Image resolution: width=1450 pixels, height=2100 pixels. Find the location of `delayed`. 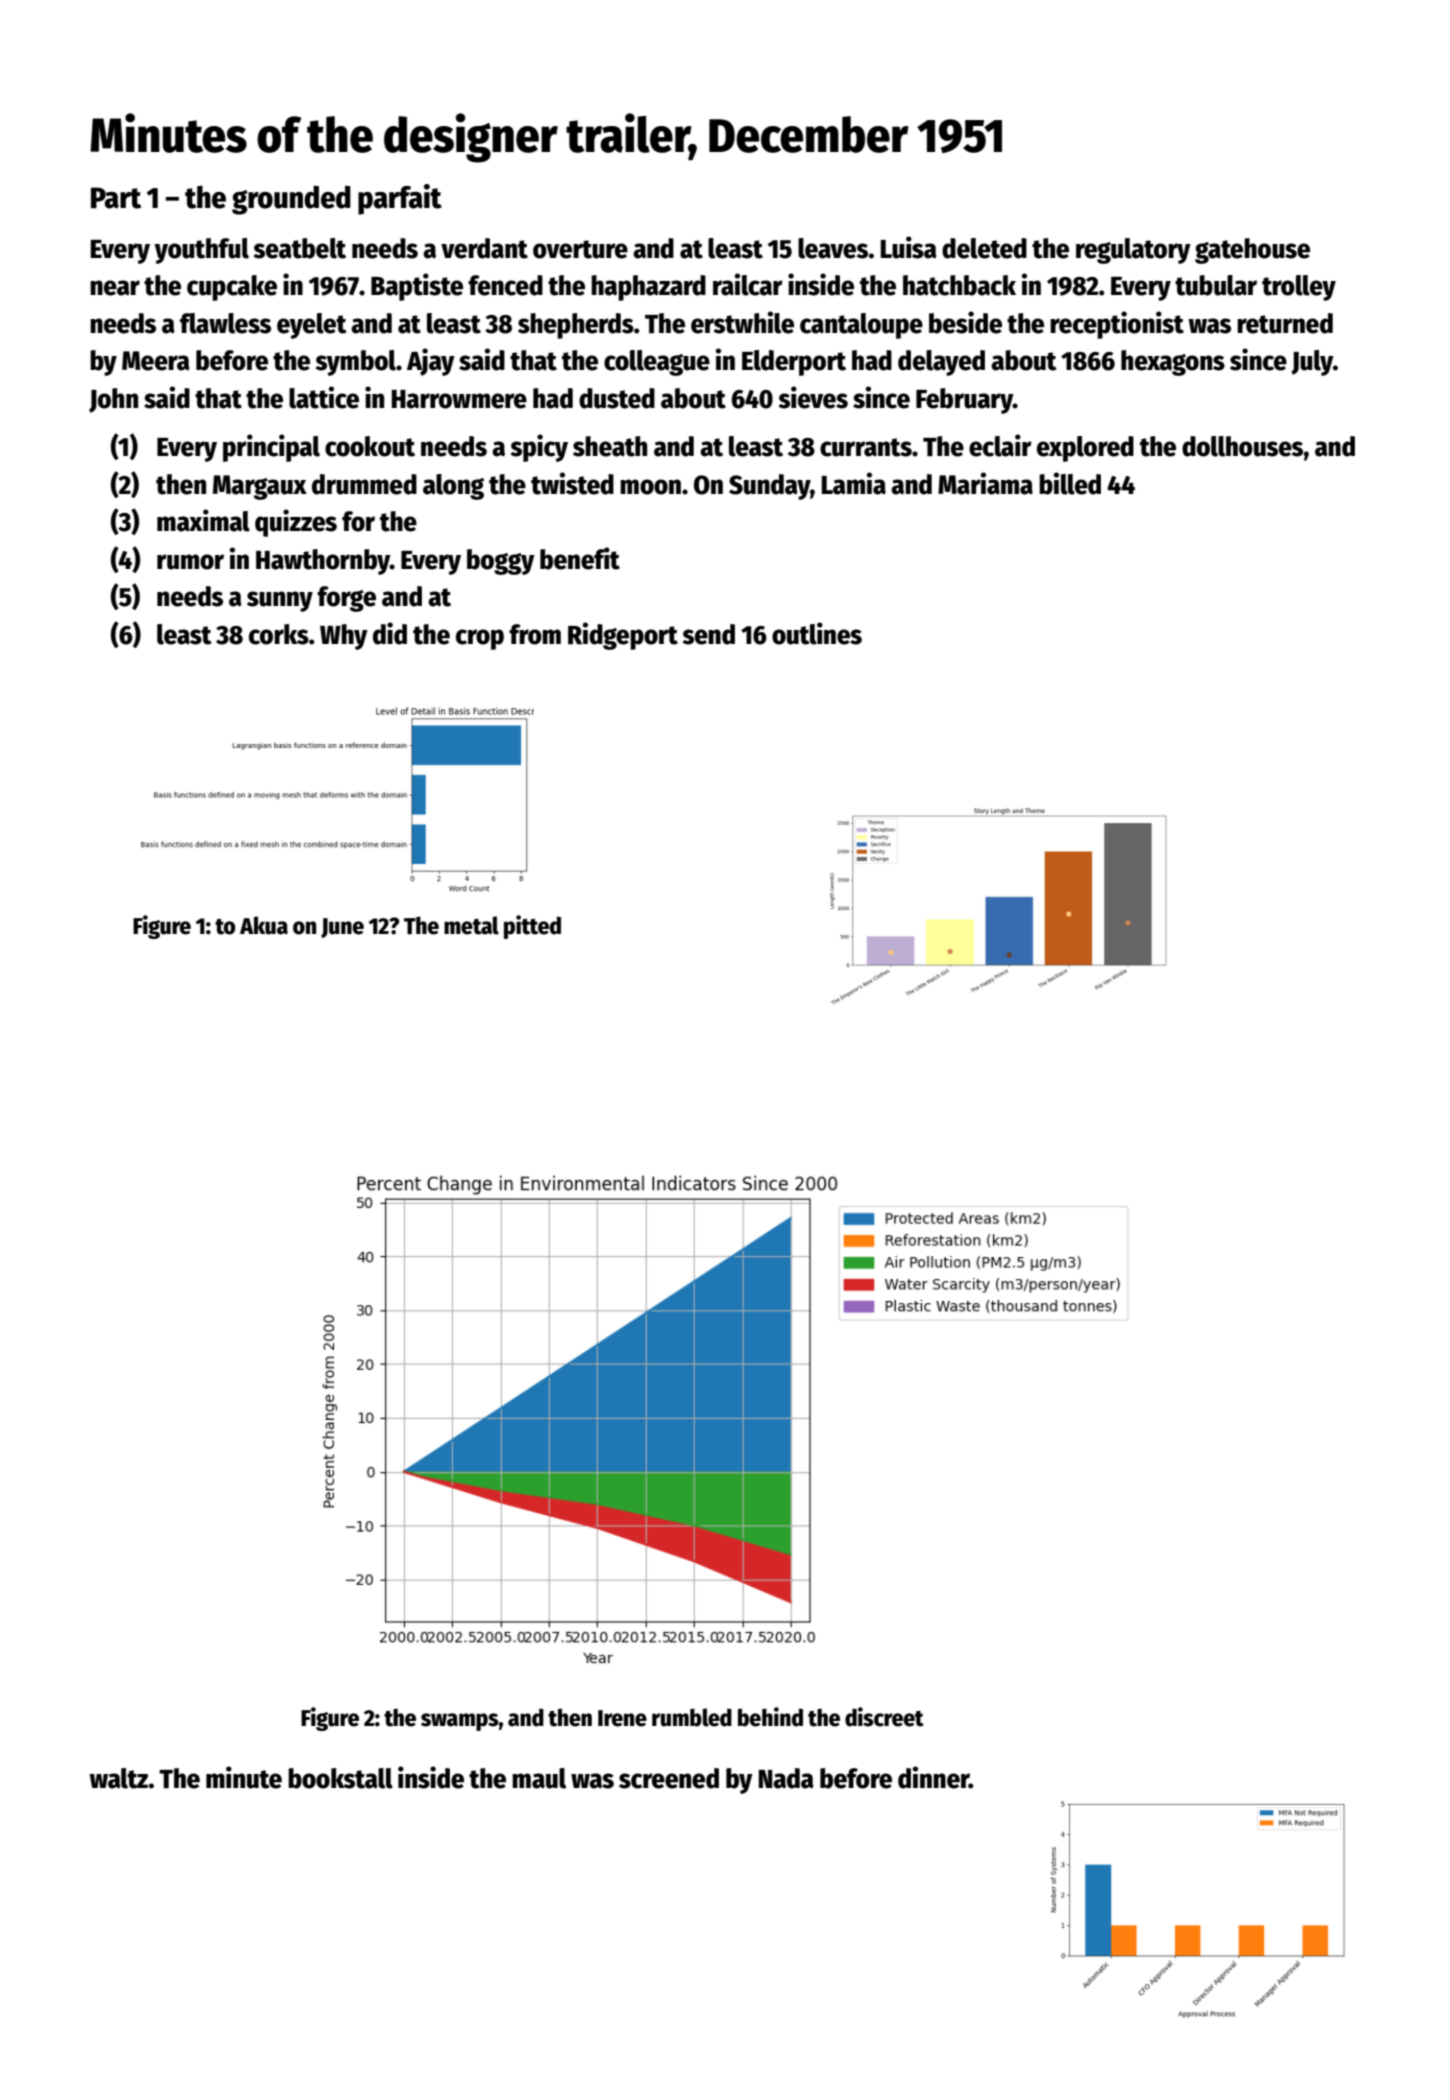

delayed is located at coordinates (941, 363).
